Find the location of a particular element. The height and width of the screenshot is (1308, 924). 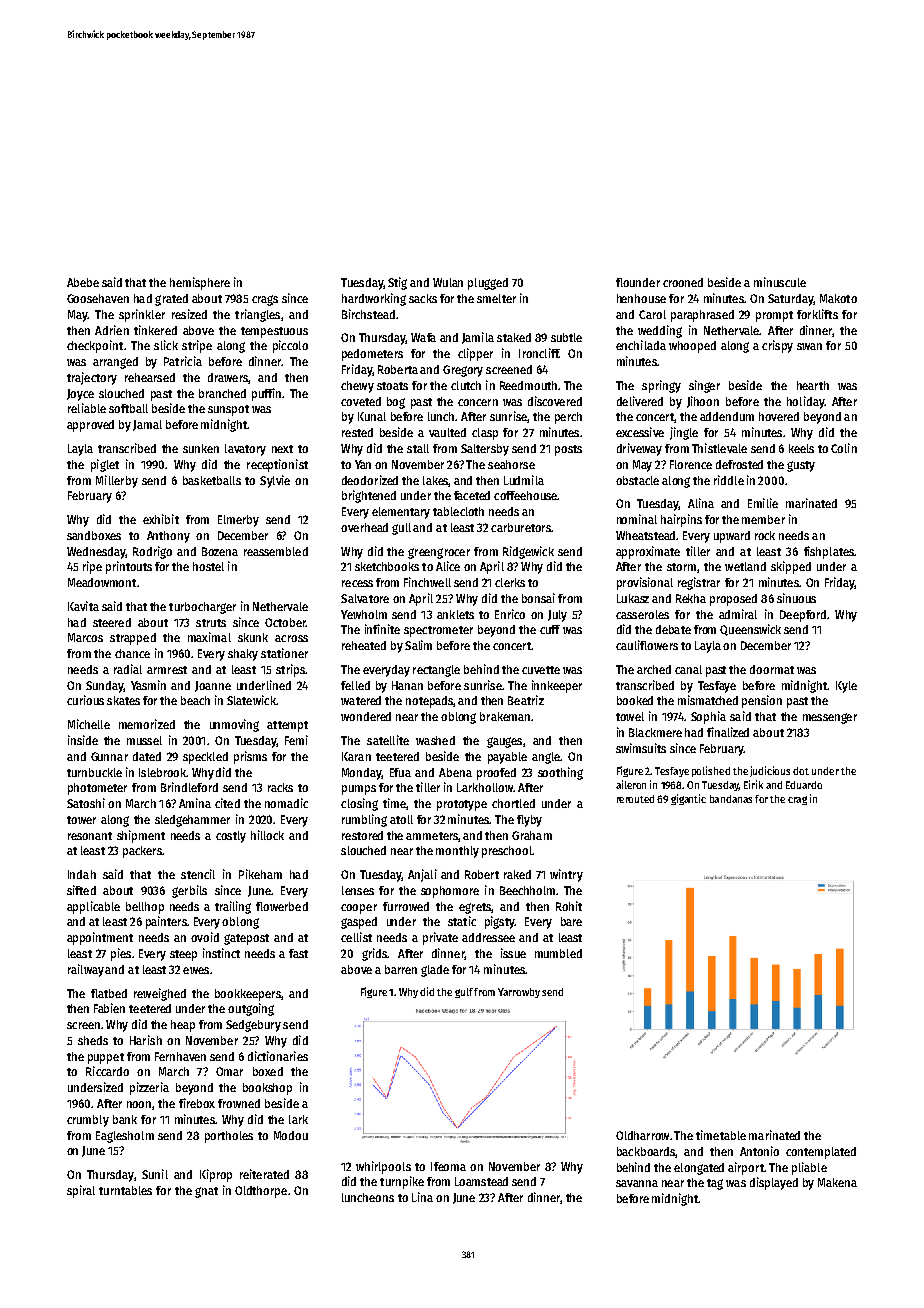

Florence is located at coordinates (691, 464).
